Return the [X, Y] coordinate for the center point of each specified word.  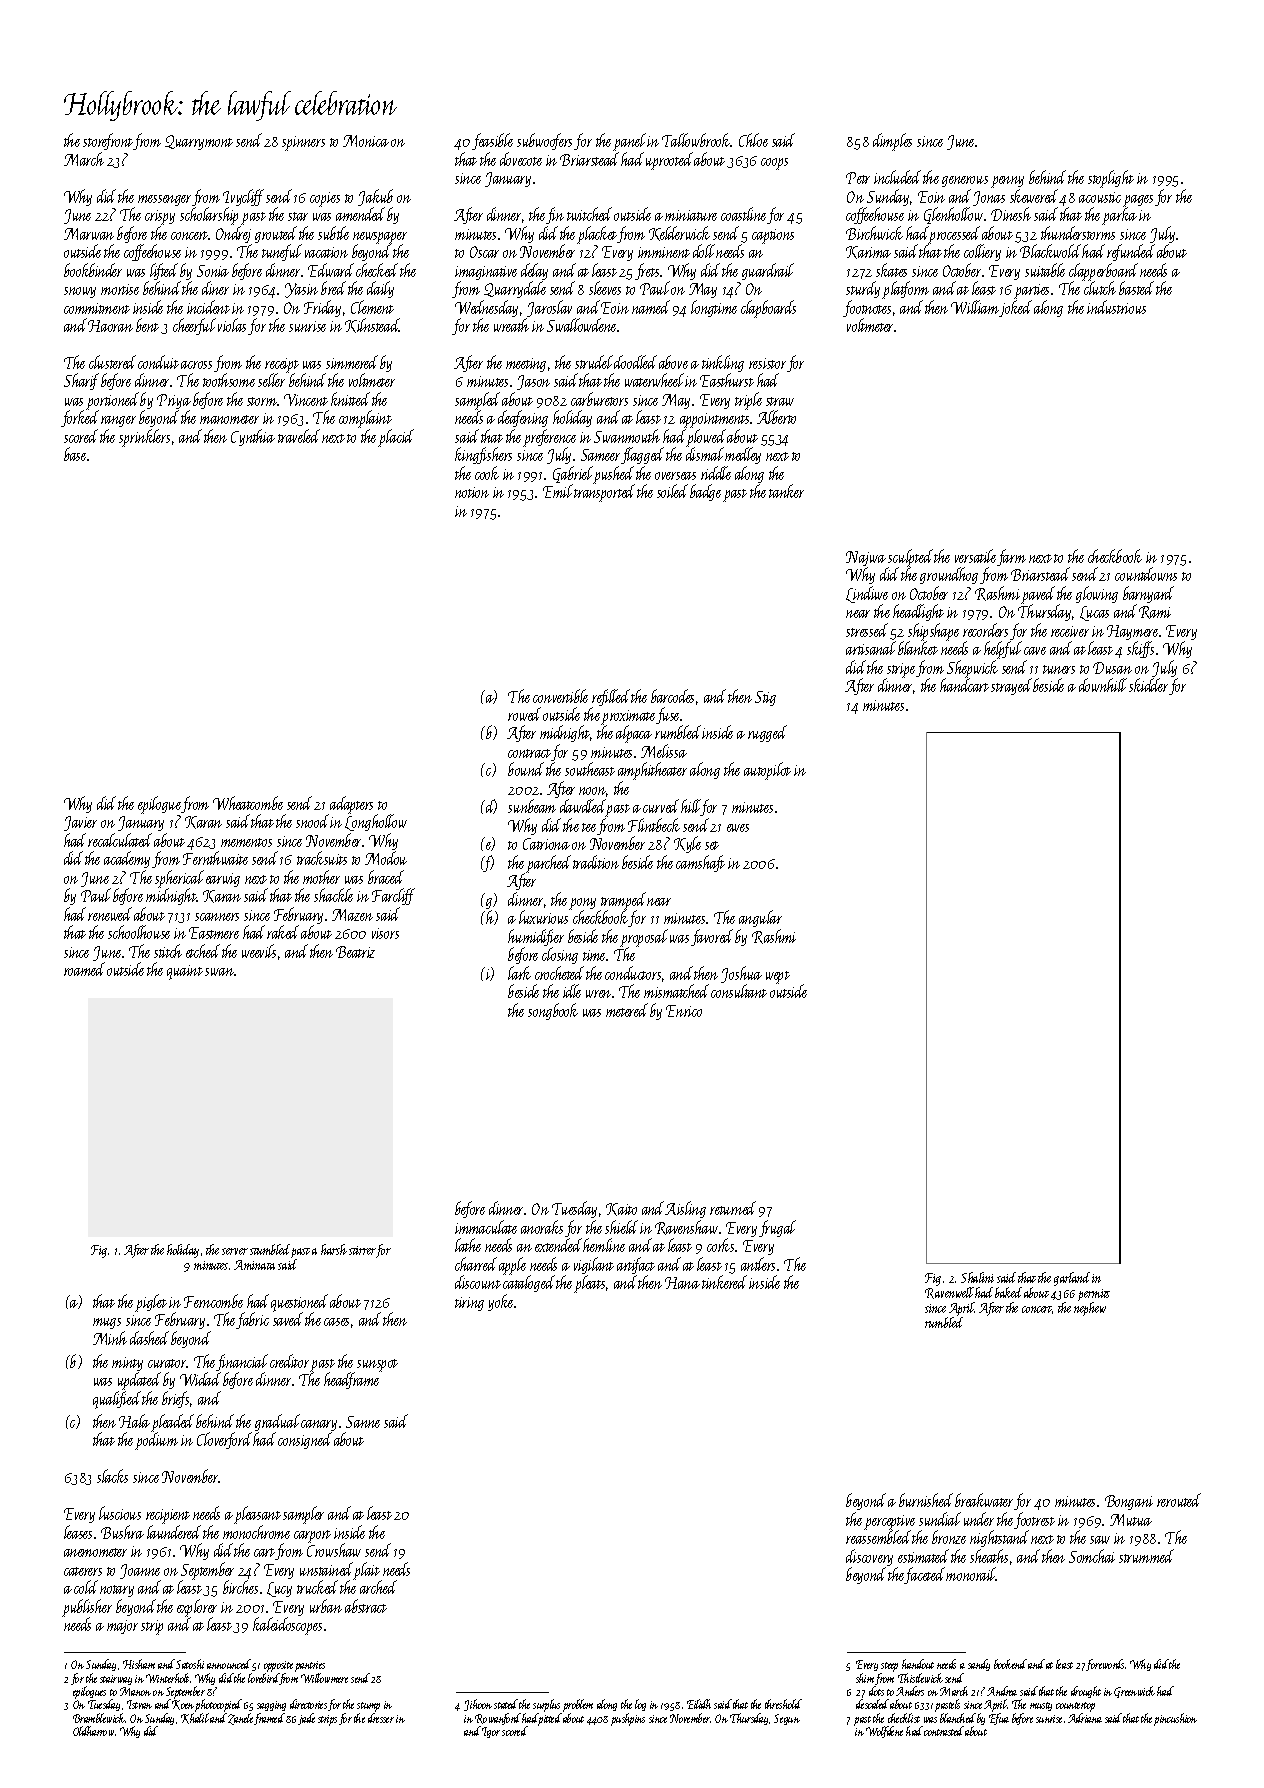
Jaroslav [549, 308]
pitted [550, 1718]
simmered [352, 362]
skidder [1148, 685]
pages [1138, 201]
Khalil [195, 1718]
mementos [246, 842]
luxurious [543, 917]
